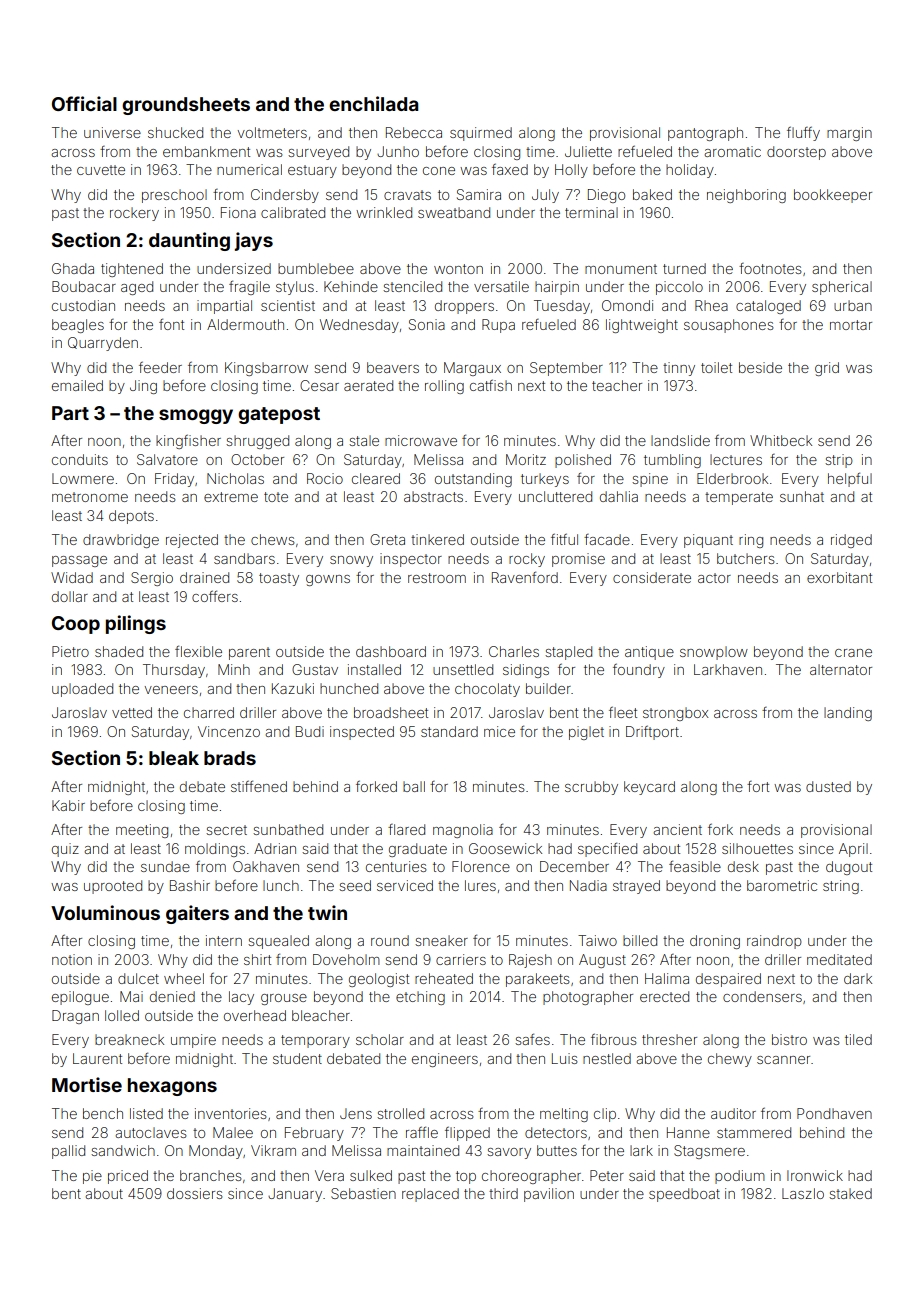  I want to click on engineers, so click(445, 1060).
